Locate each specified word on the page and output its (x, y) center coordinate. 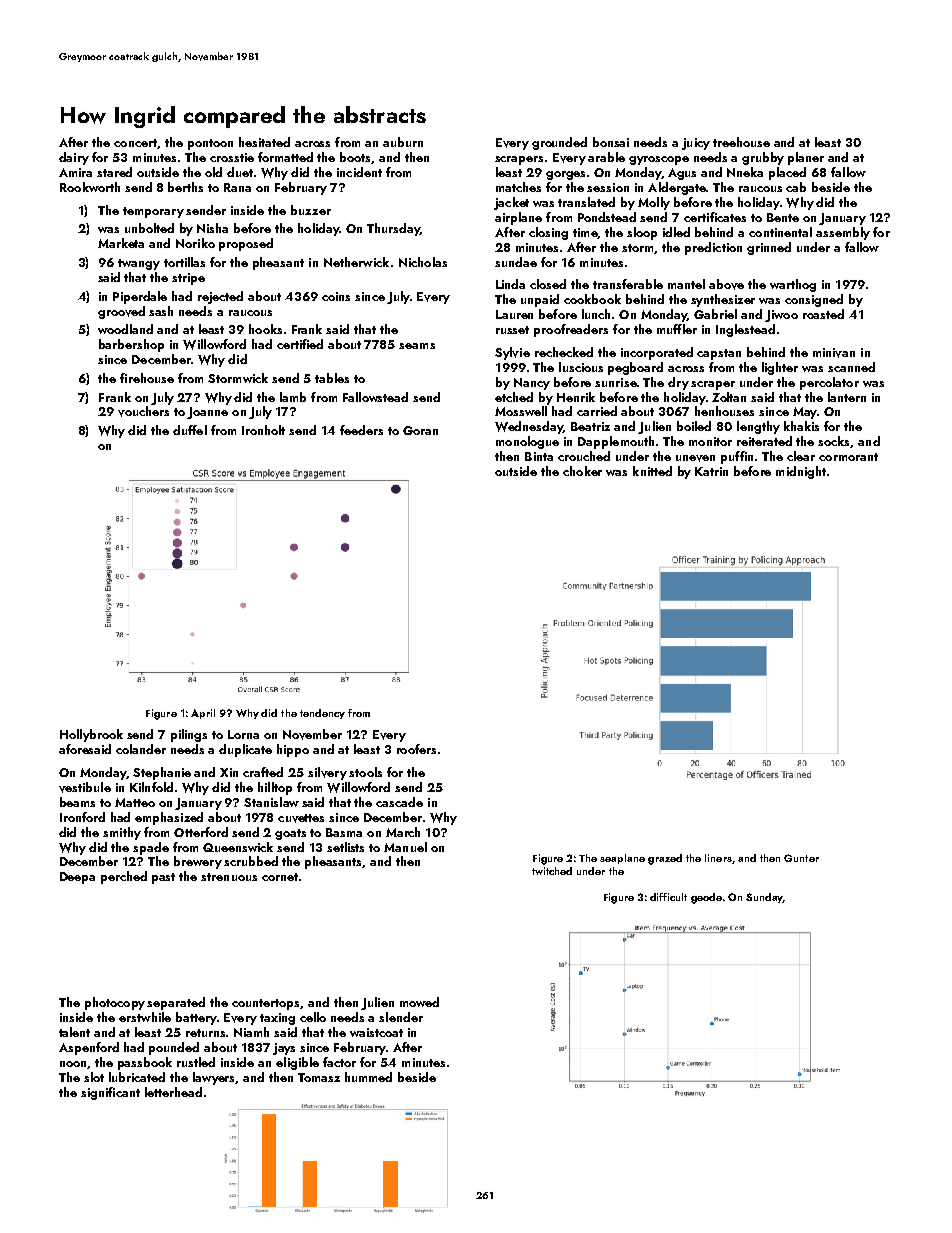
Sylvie (512, 353)
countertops (266, 1004)
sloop (642, 233)
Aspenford (89, 1048)
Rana (237, 187)
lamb (293, 397)
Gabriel (715, 314)
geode (706, 898)
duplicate (245, 750)
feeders (361, 430)
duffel (190, 430)
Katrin (711, 471)
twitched (552, 871)
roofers (416, 749)
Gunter (801, 858)
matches (518, 187)
